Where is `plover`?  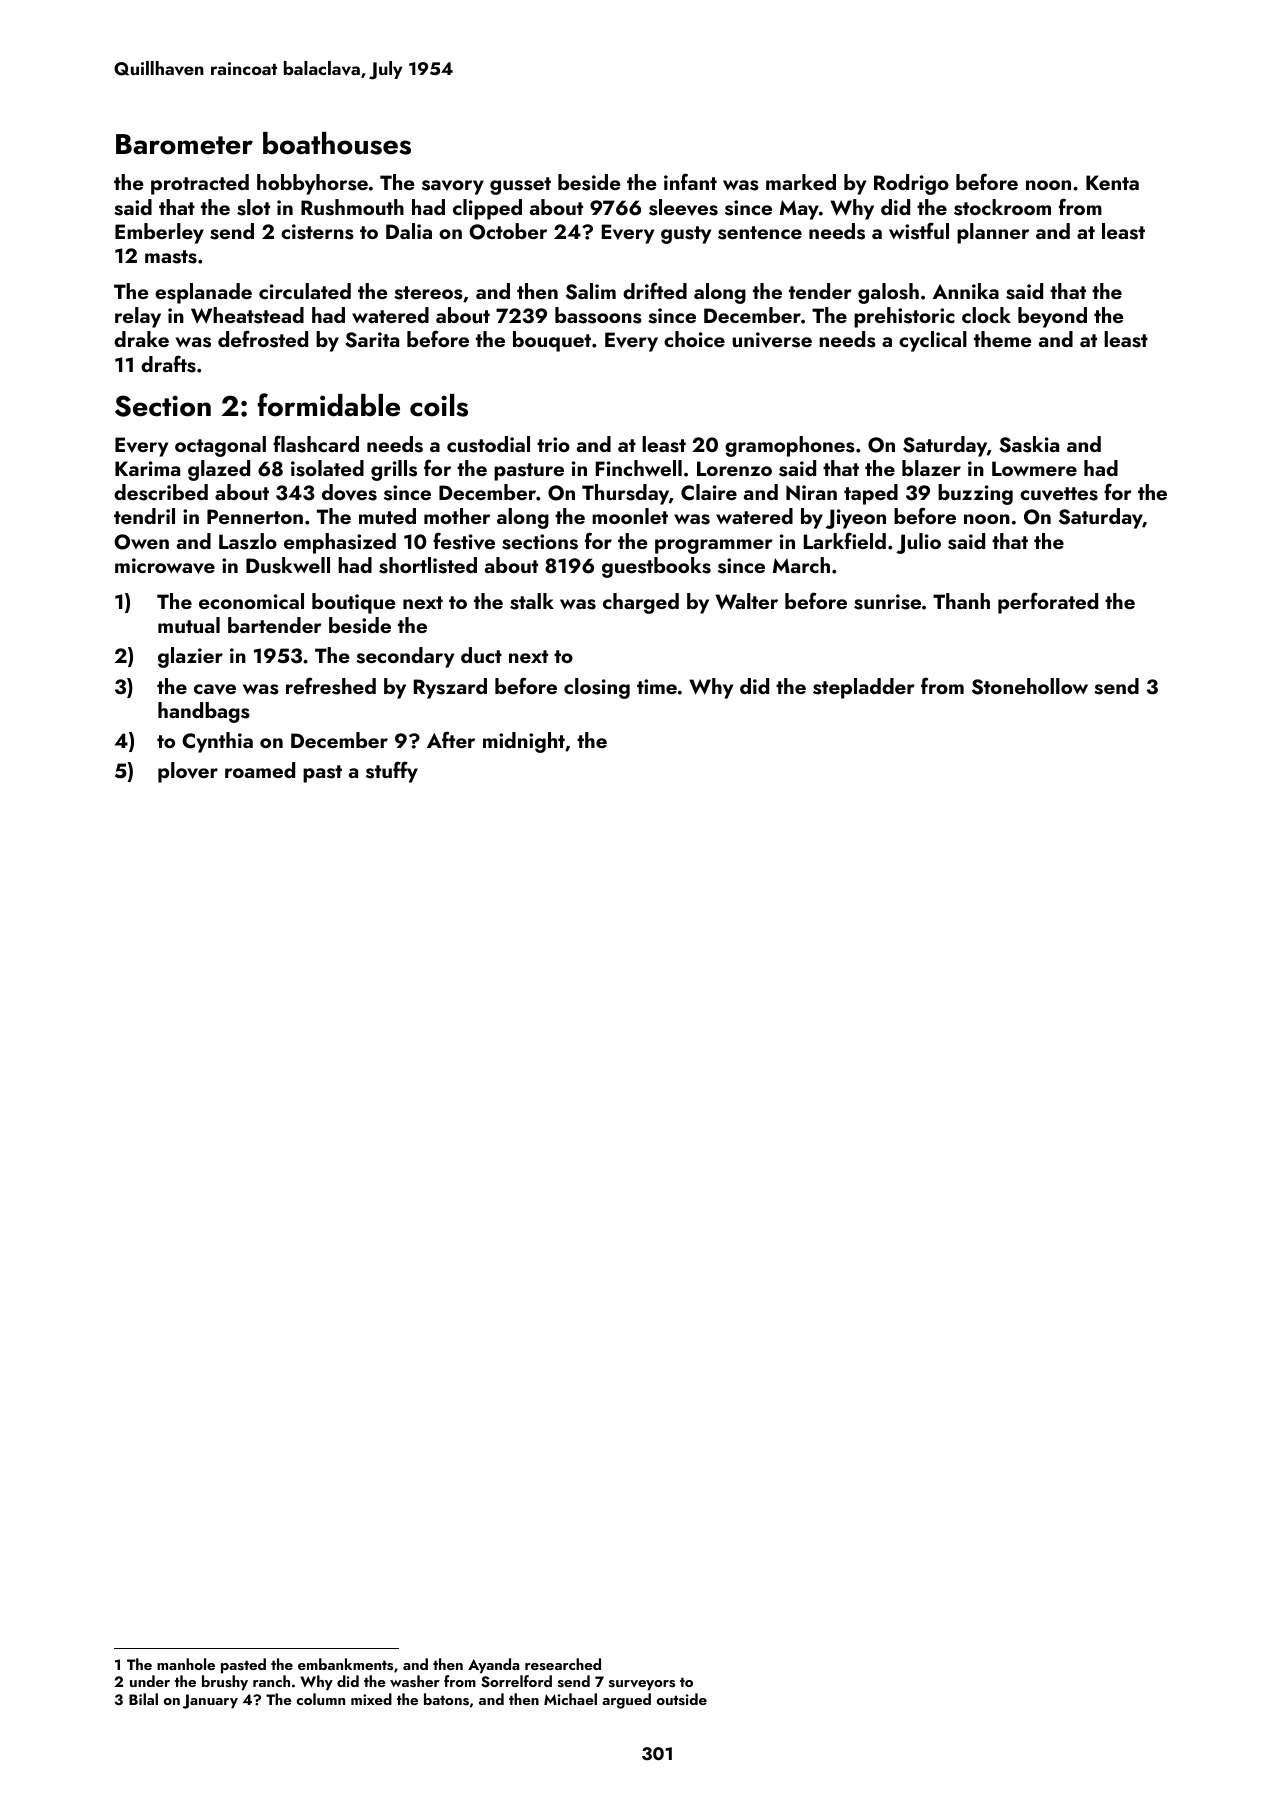
plover is located at coordinates (188, 772).
